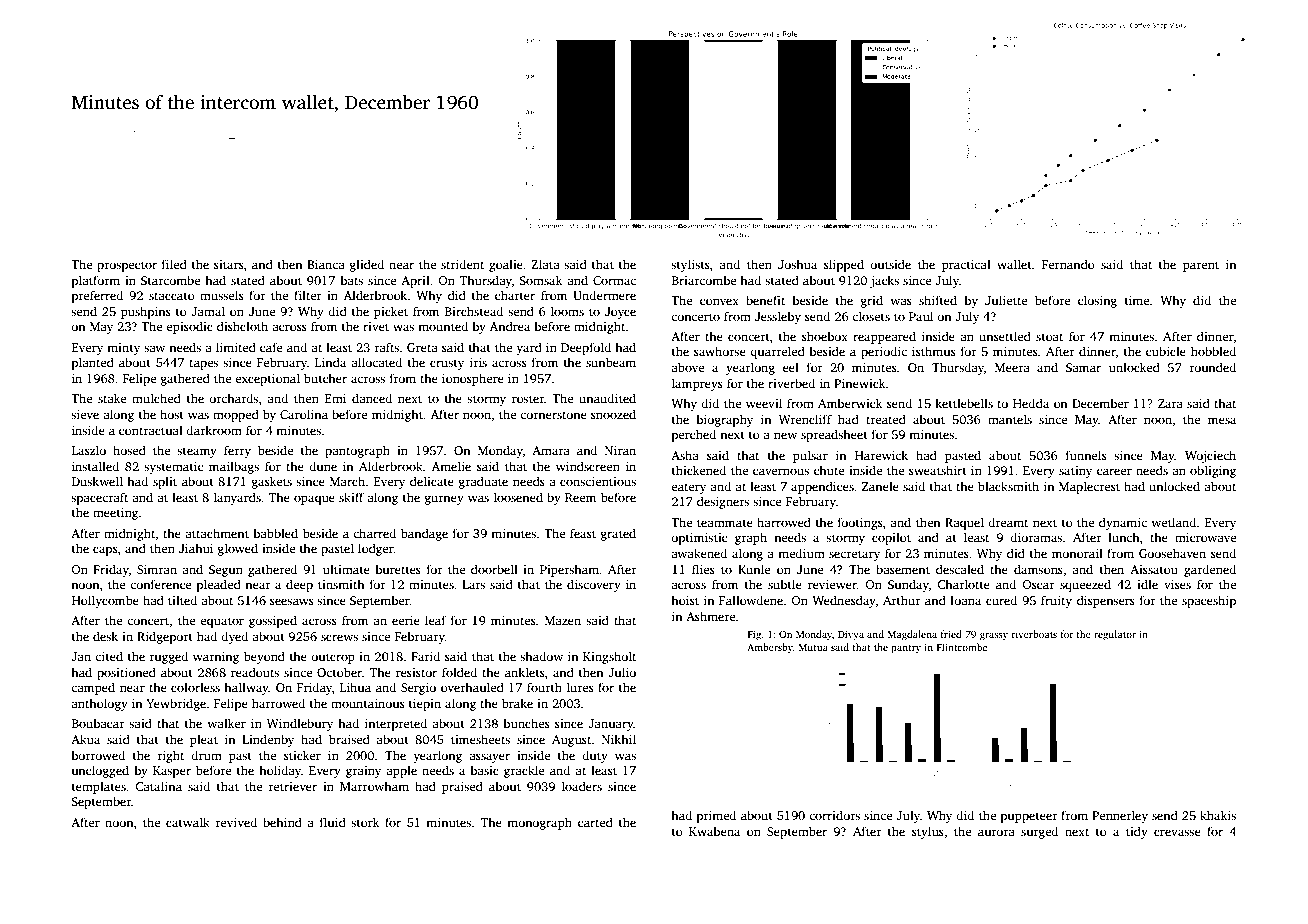 This screenshot has height=924, width=1308. Describe the element at coordinates (97, 296) in the screenshot. I see `preferred` at that location.
